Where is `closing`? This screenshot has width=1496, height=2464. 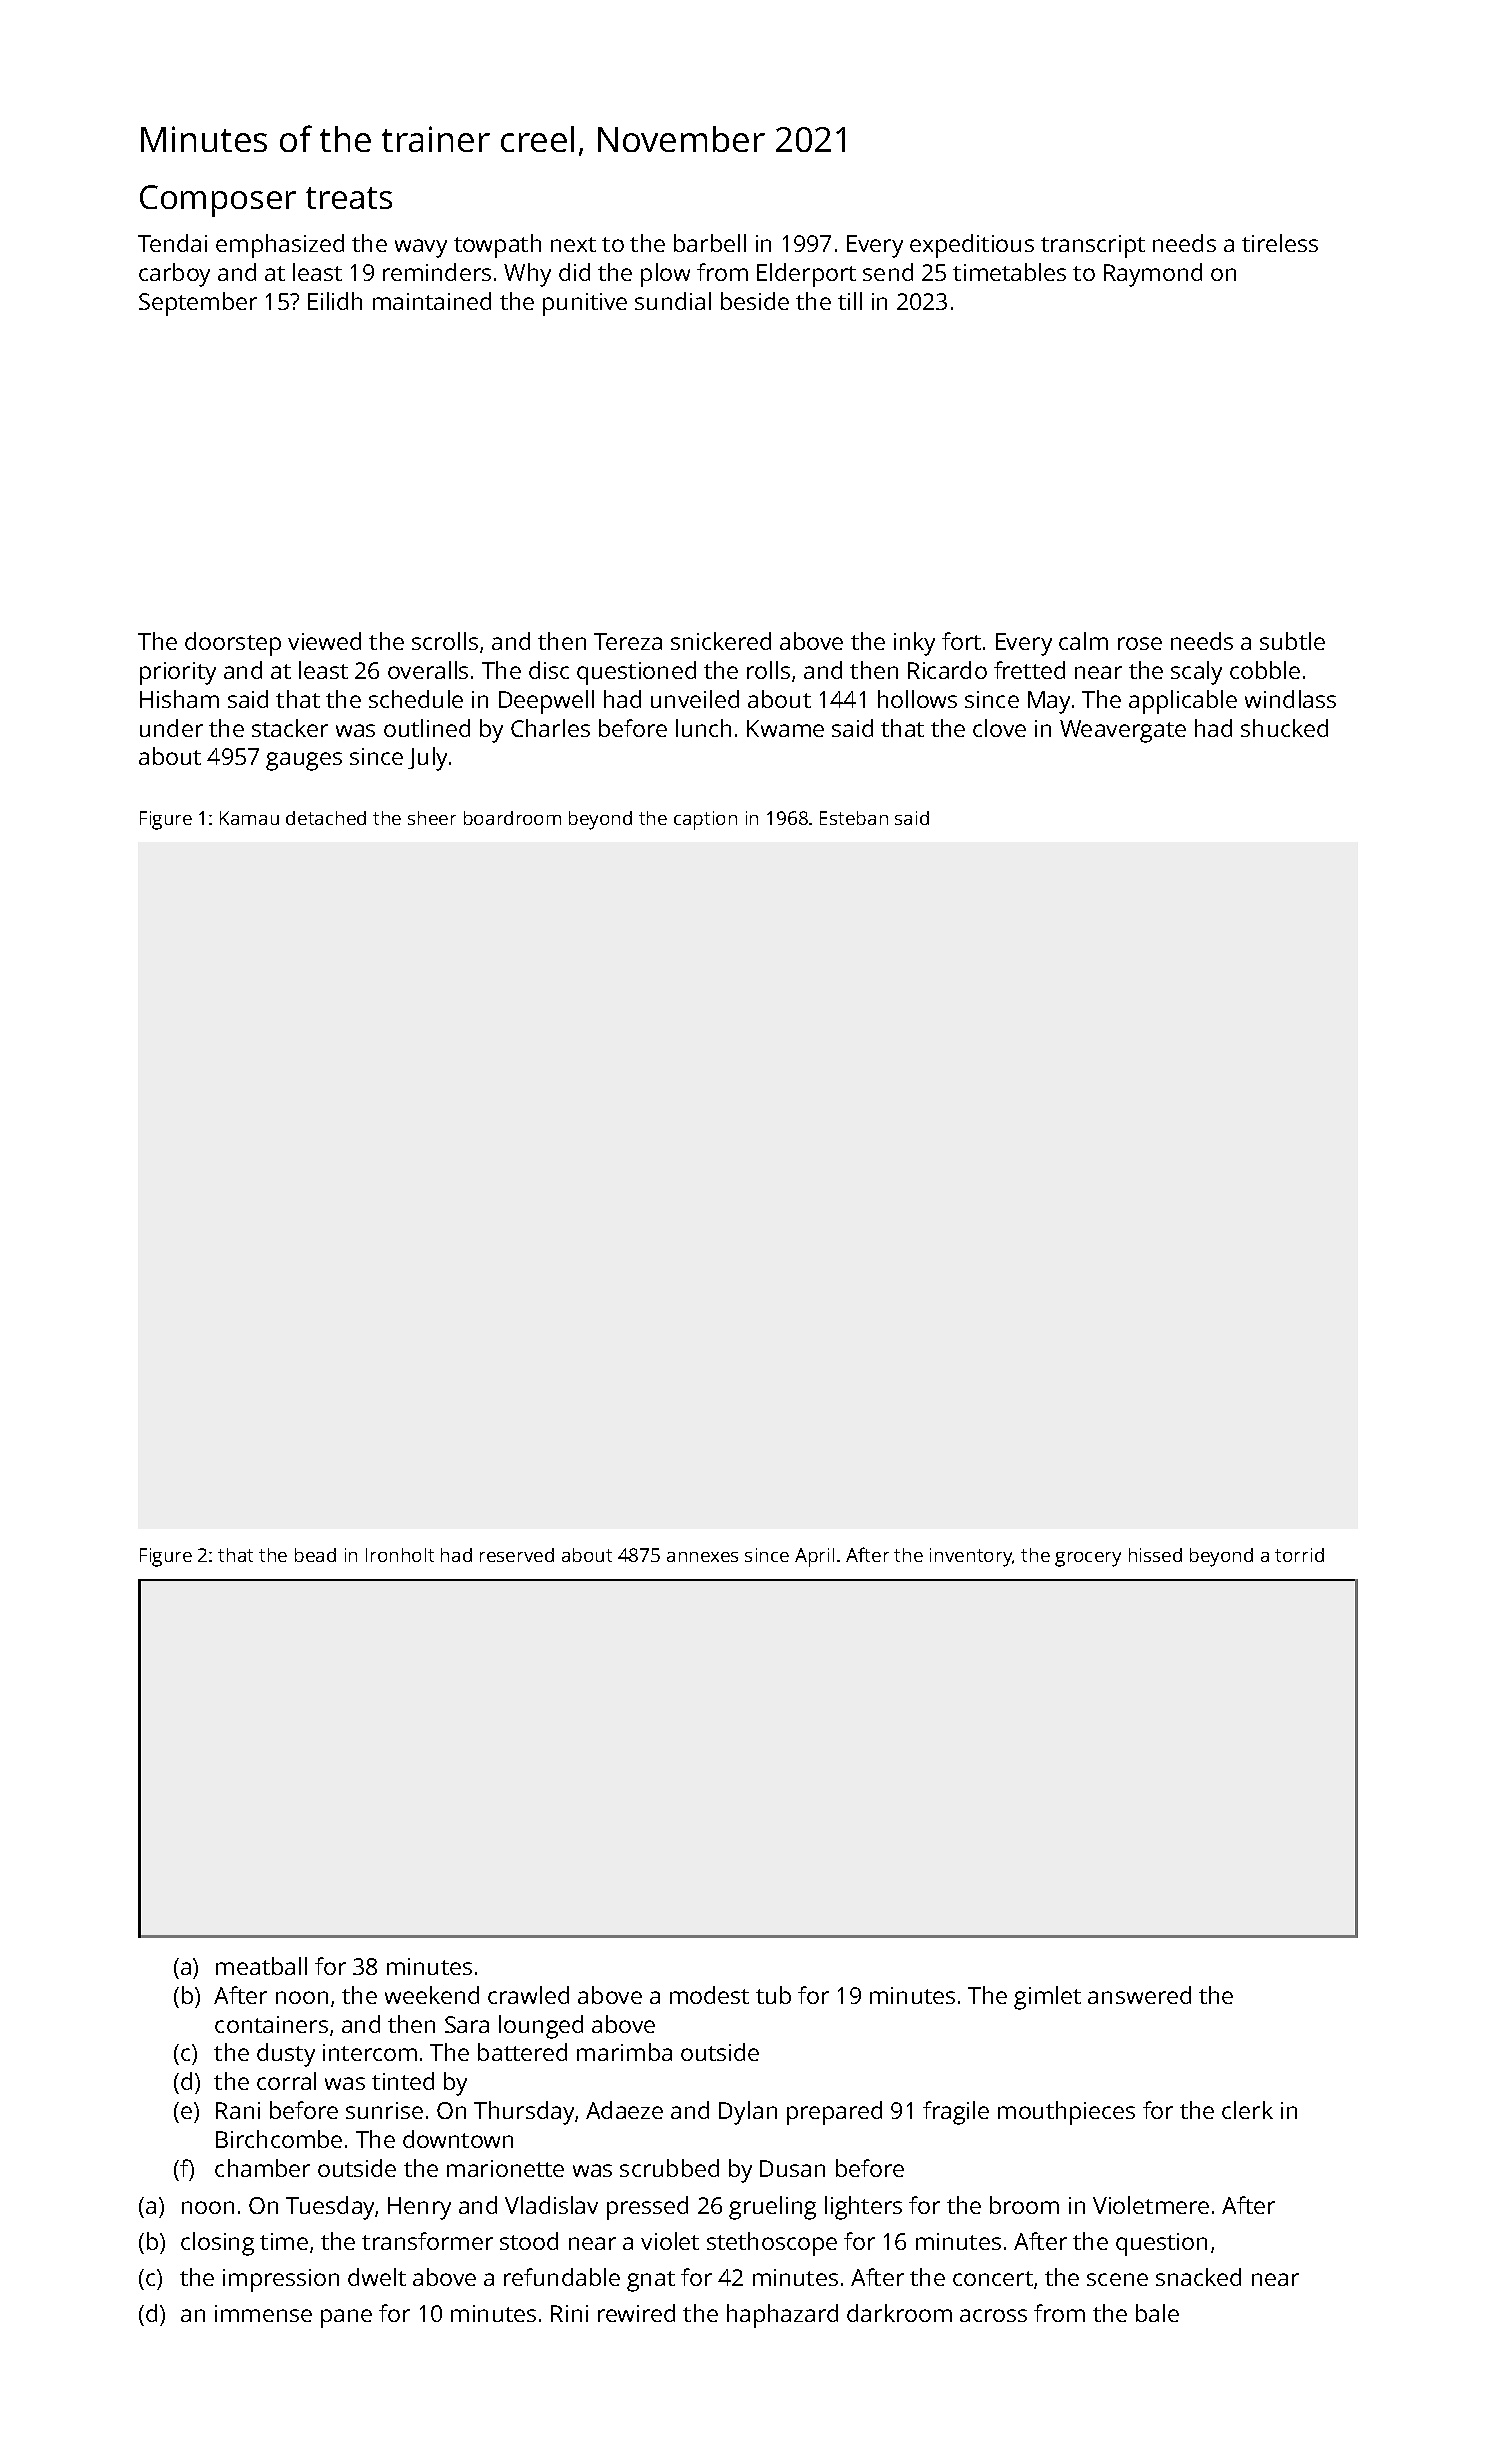 closing is located at coordinates (217, 2244).
